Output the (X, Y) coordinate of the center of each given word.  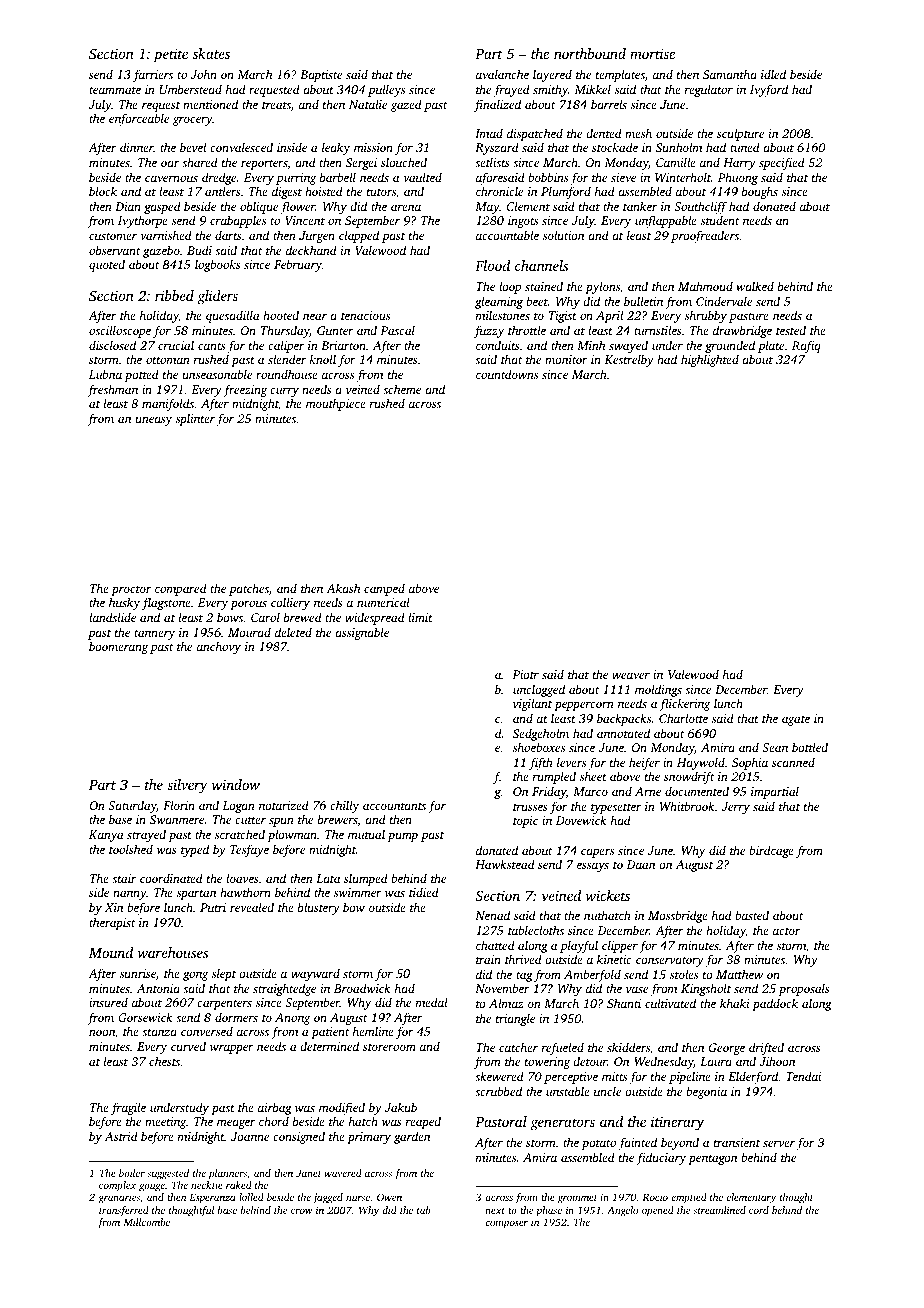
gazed (406, 105)
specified (782, 163)
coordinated (171, 878)
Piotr (525, 674)
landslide (112, 617)
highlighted (710, 360)
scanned (793, 762)
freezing (245, 390)
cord (759, 1210)
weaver (631, 675)
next (495, 1211)
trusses (530, 807)
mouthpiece (336, 404)
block (103, 191)
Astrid (121, 1136)
